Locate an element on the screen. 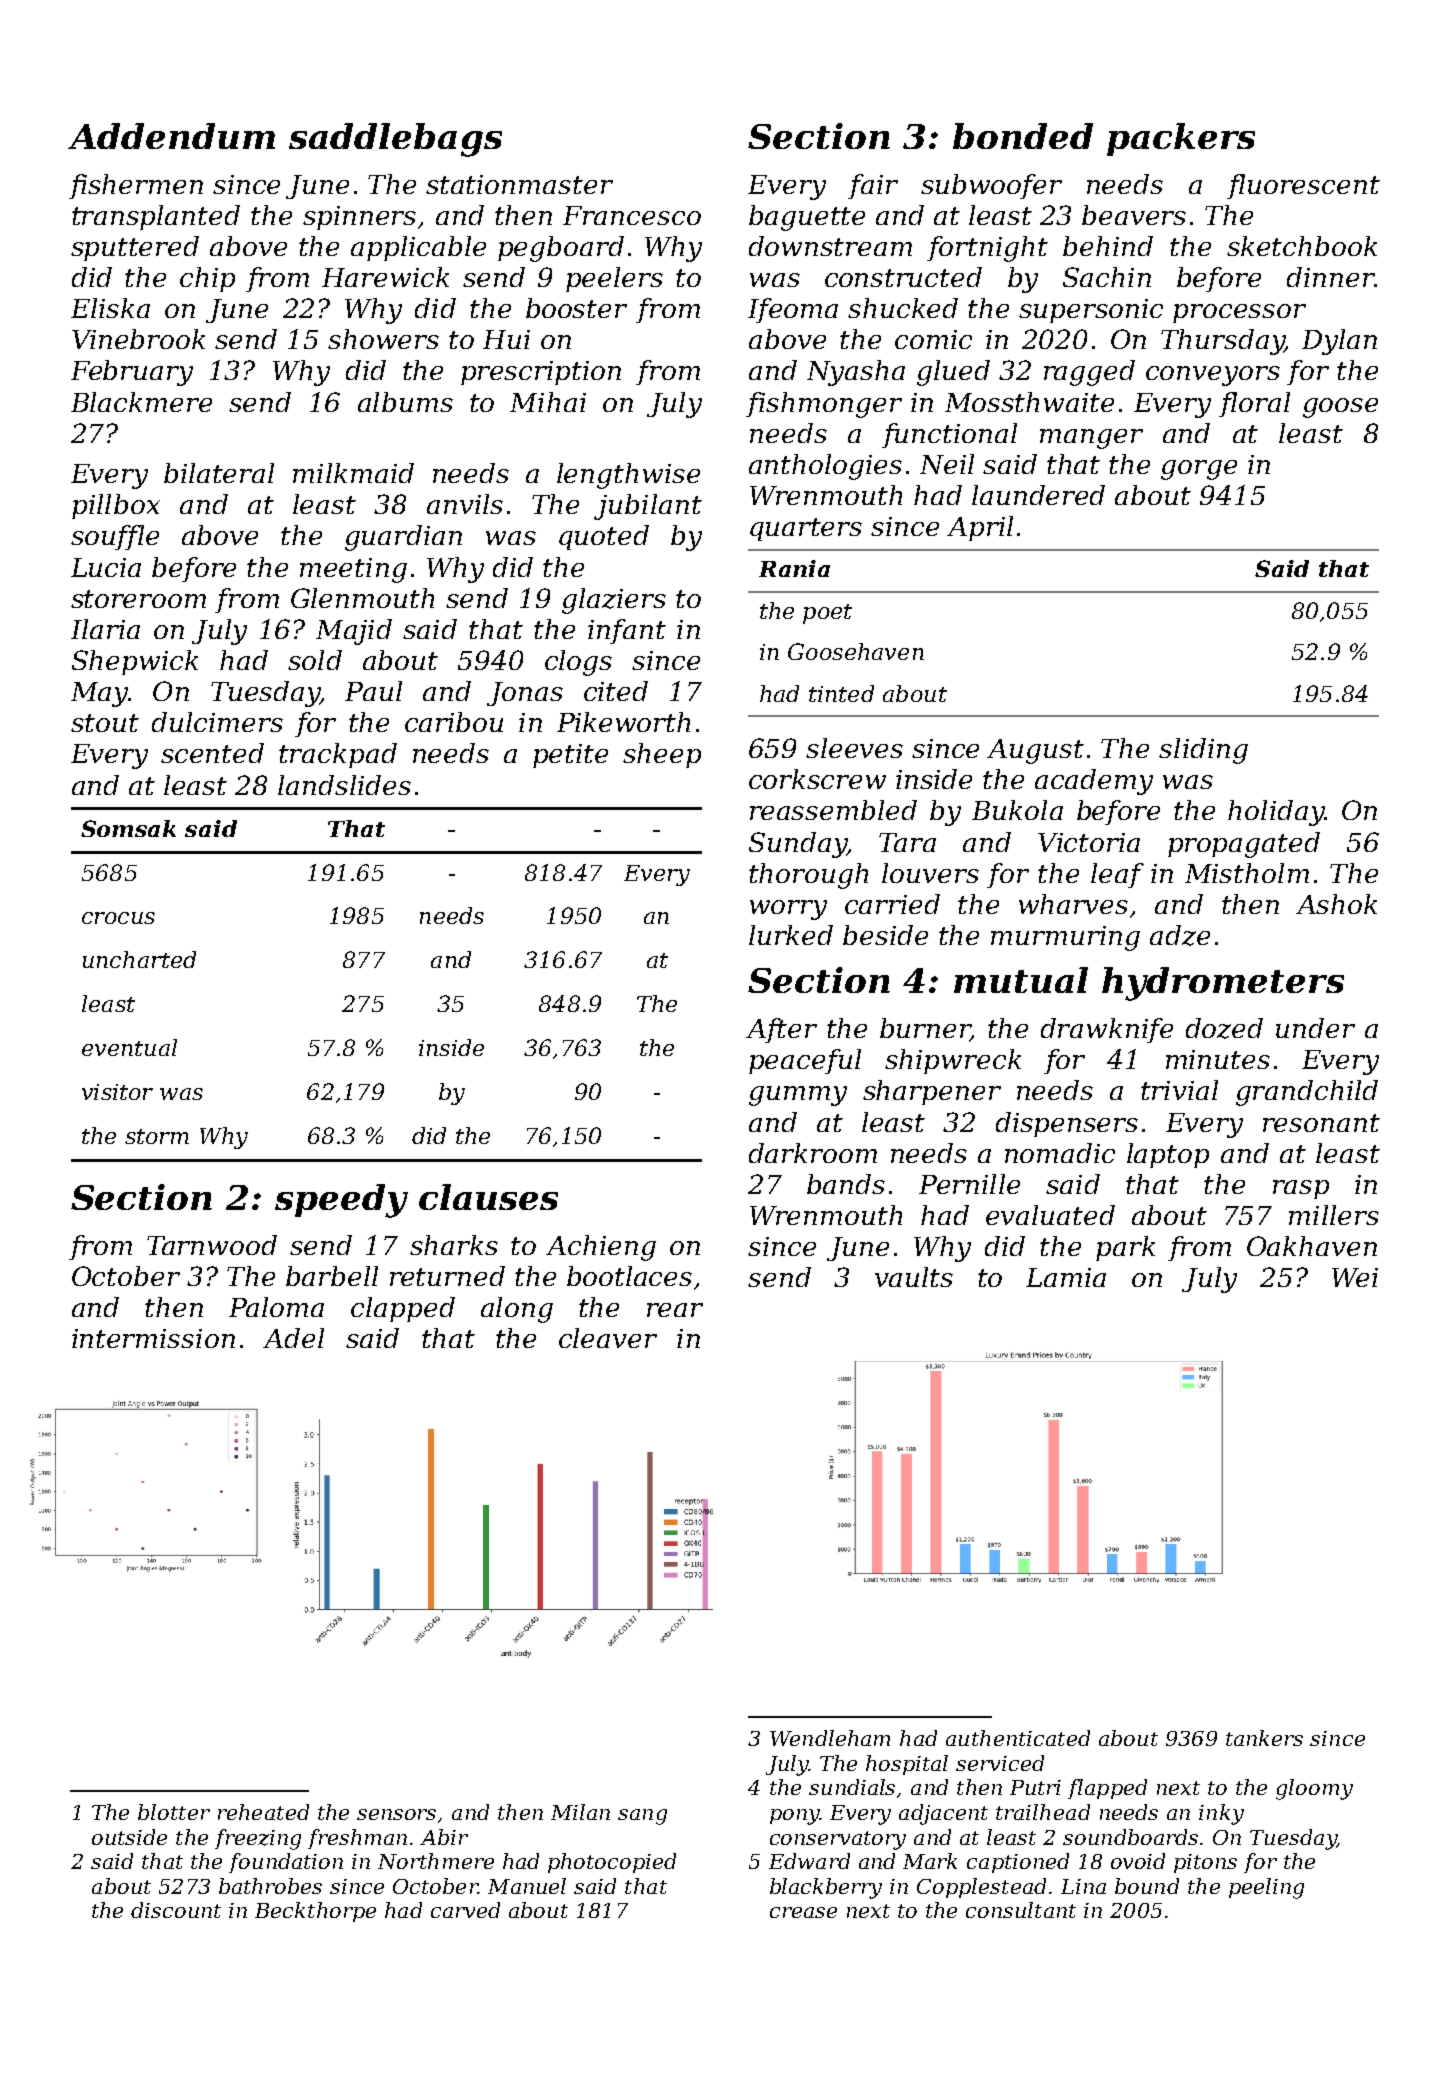 The width and height of the screenshot is (1450, 2100). evaluated is located at coordinates (1050, 1215).
